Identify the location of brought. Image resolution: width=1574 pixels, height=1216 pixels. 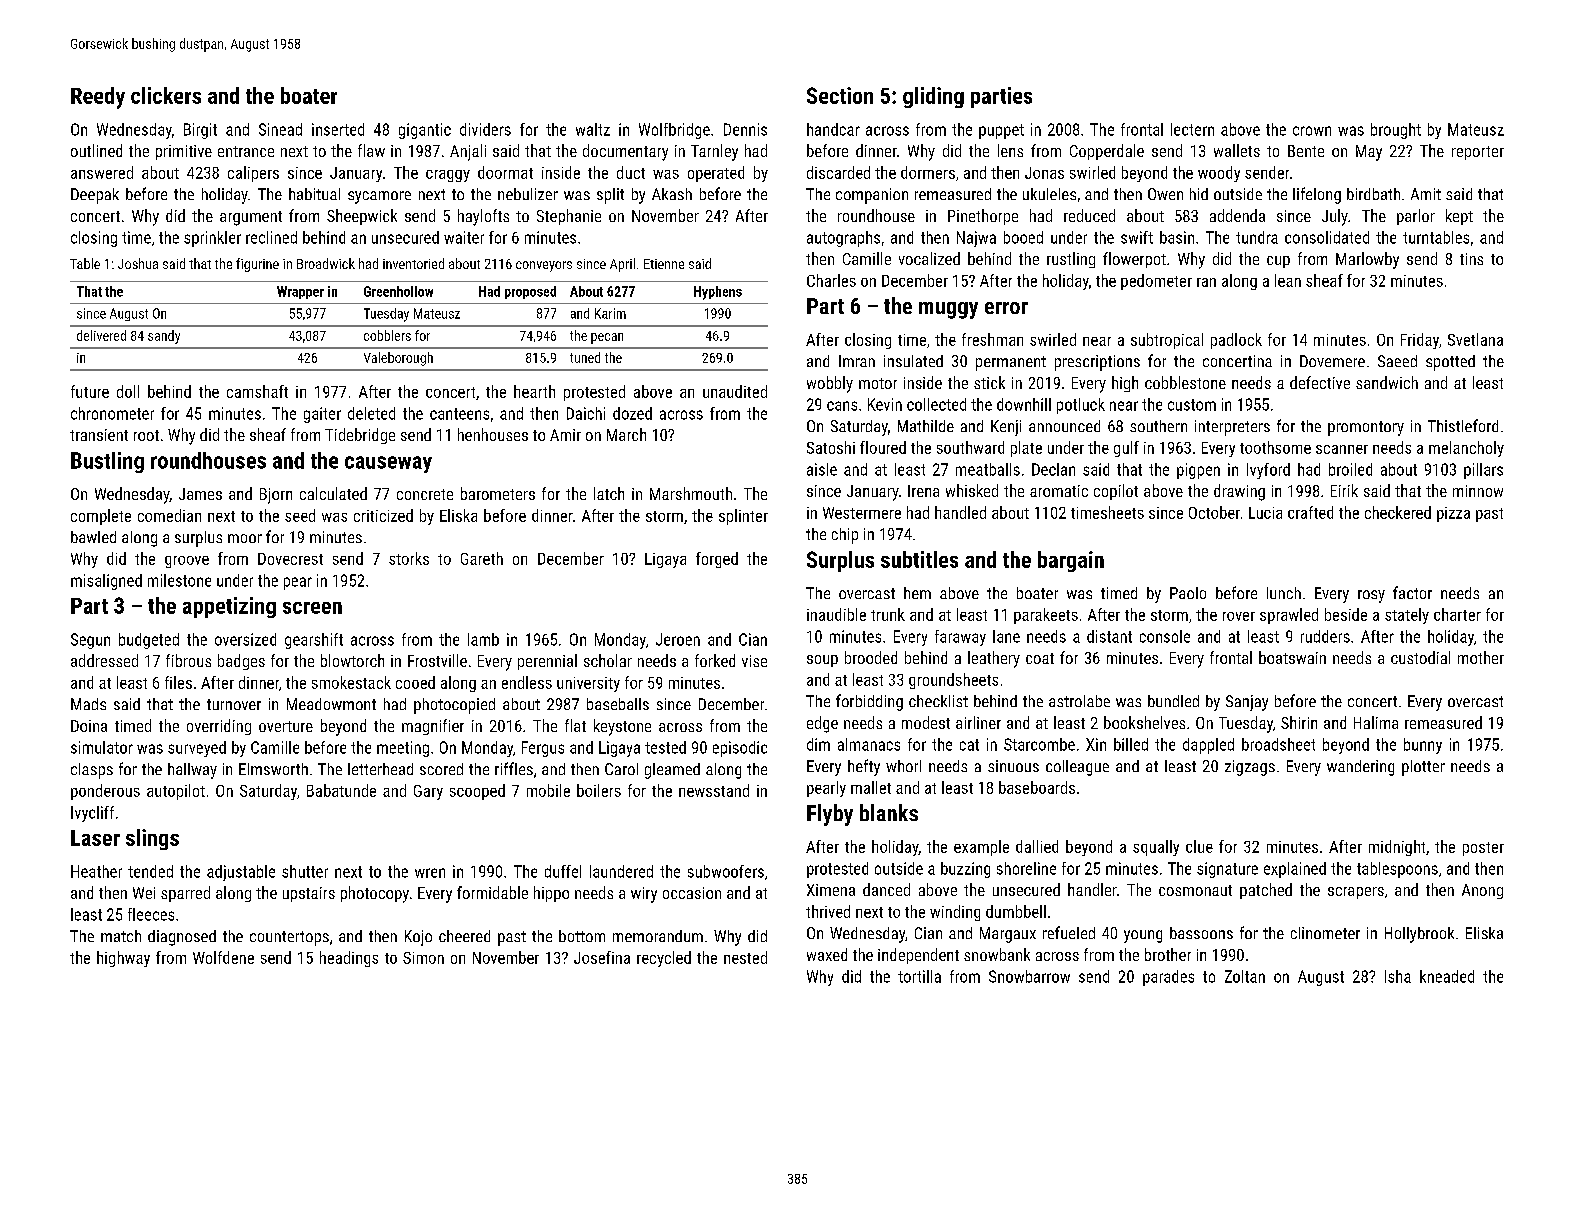
(1396, 131).
